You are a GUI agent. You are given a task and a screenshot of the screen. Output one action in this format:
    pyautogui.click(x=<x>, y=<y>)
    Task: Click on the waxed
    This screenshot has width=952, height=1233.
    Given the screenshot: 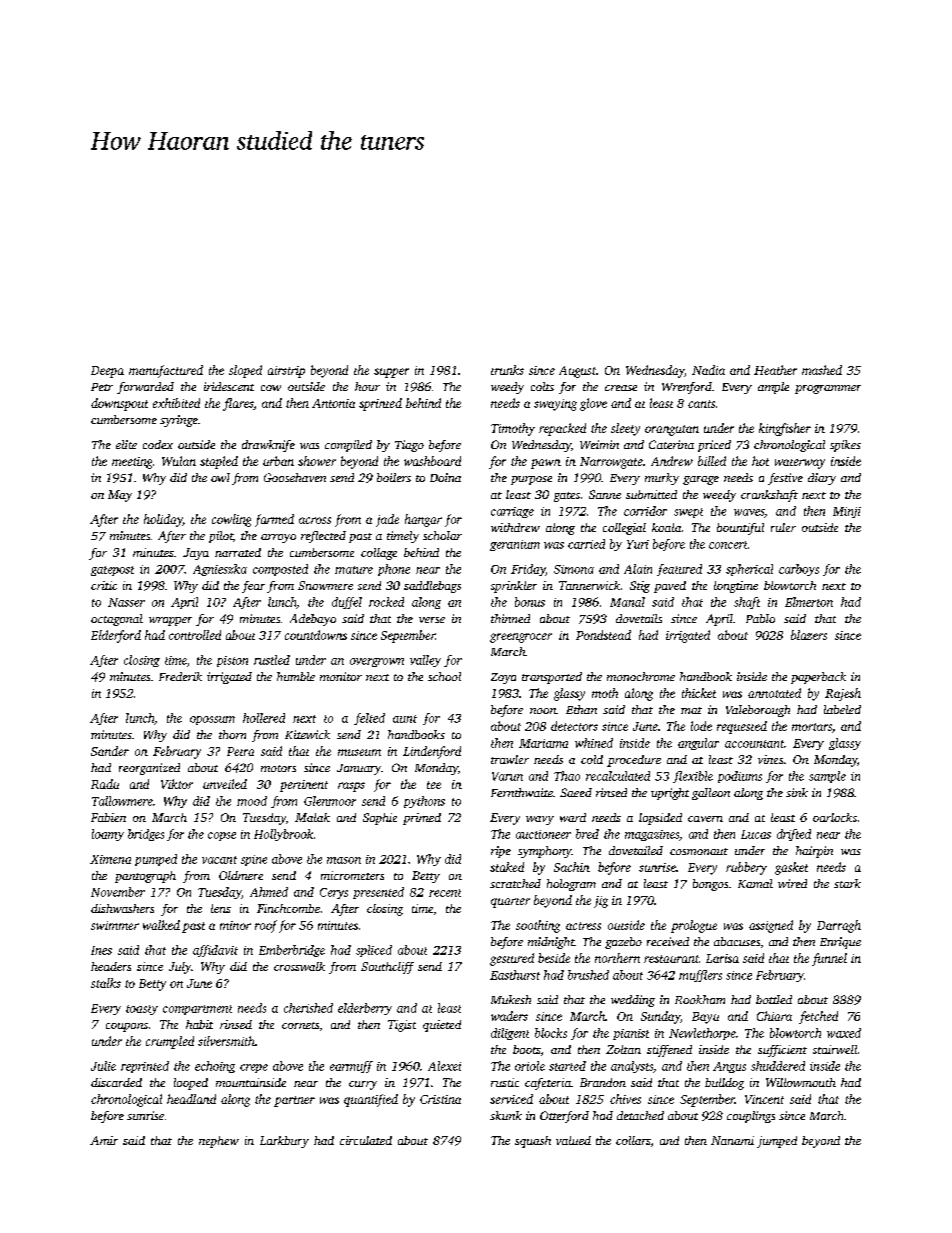 What is the action you would take?
    pyautogui.click(x=844, y=1033)
